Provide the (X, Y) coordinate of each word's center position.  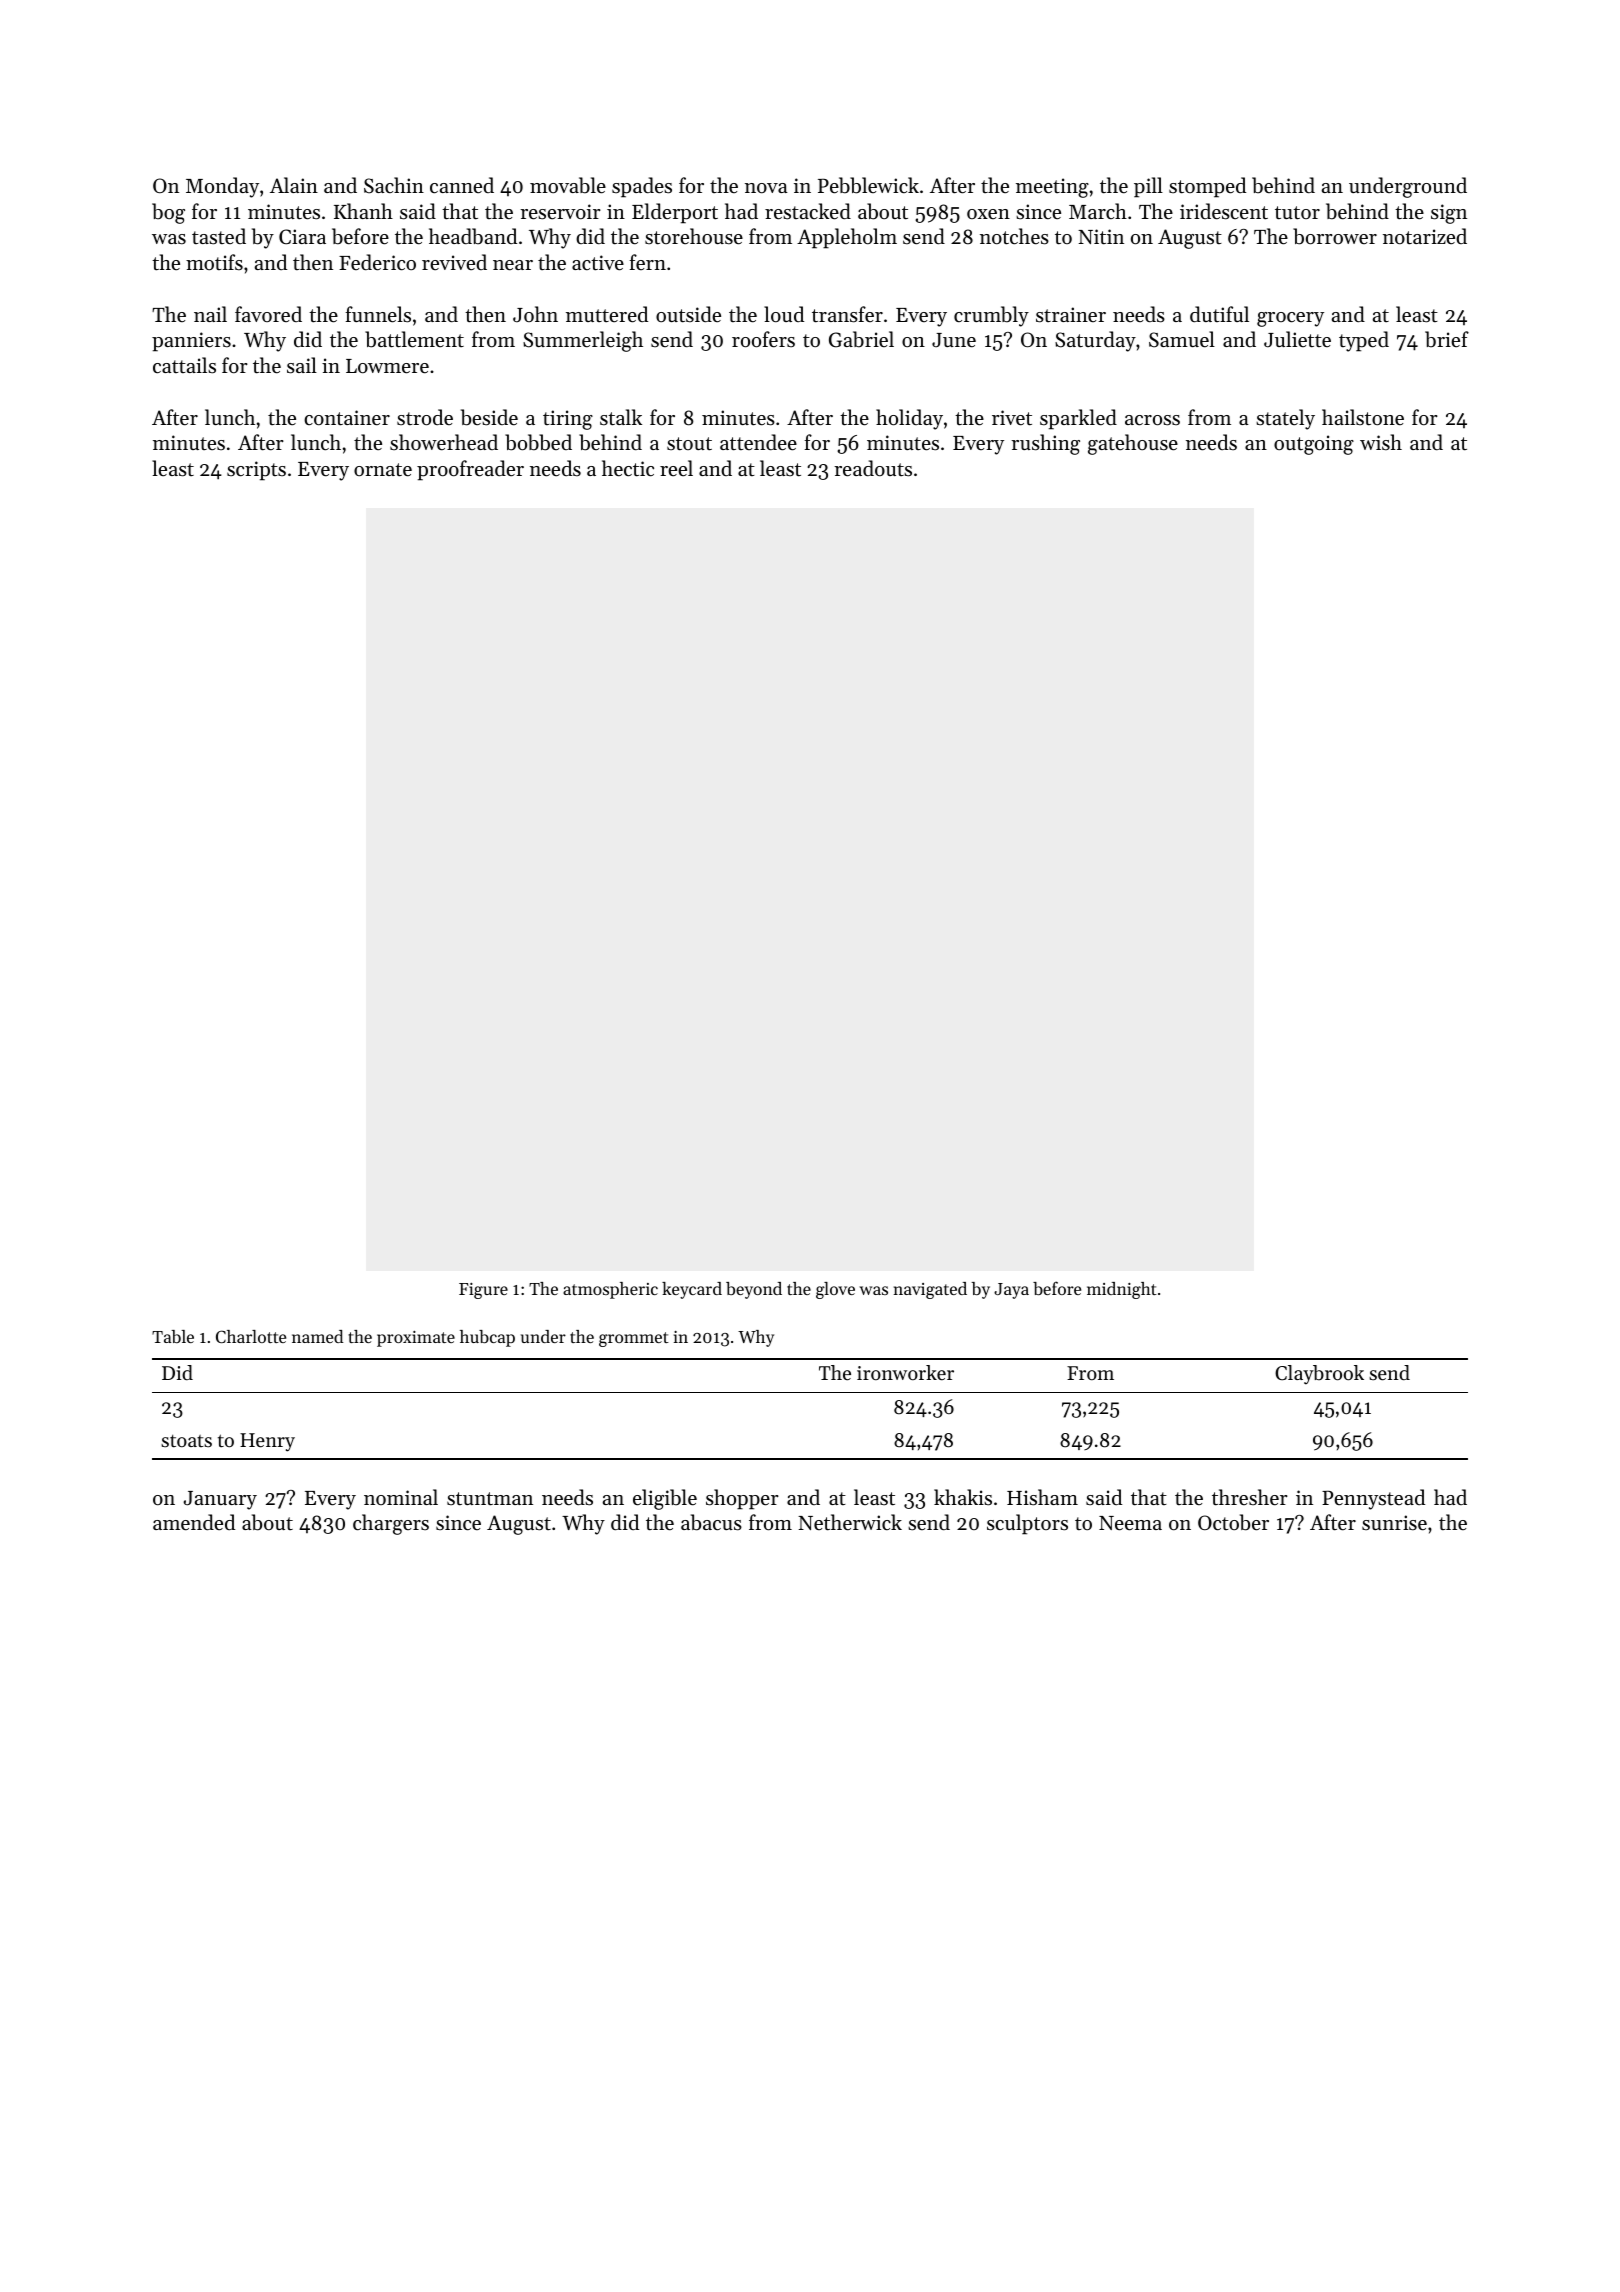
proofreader (470, 470)
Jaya (1011, 1291)
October (1233, 1522)
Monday (222, 187)
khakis (963, 1497)
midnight (1122, 1290)
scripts (256, 471)
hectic (628, 468)
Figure (483, 1291)
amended (194, 1522)
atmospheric (610, 1290)
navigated (930, 1290)
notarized (1425, 236)
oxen (988, 214)
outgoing (1314, 445)
